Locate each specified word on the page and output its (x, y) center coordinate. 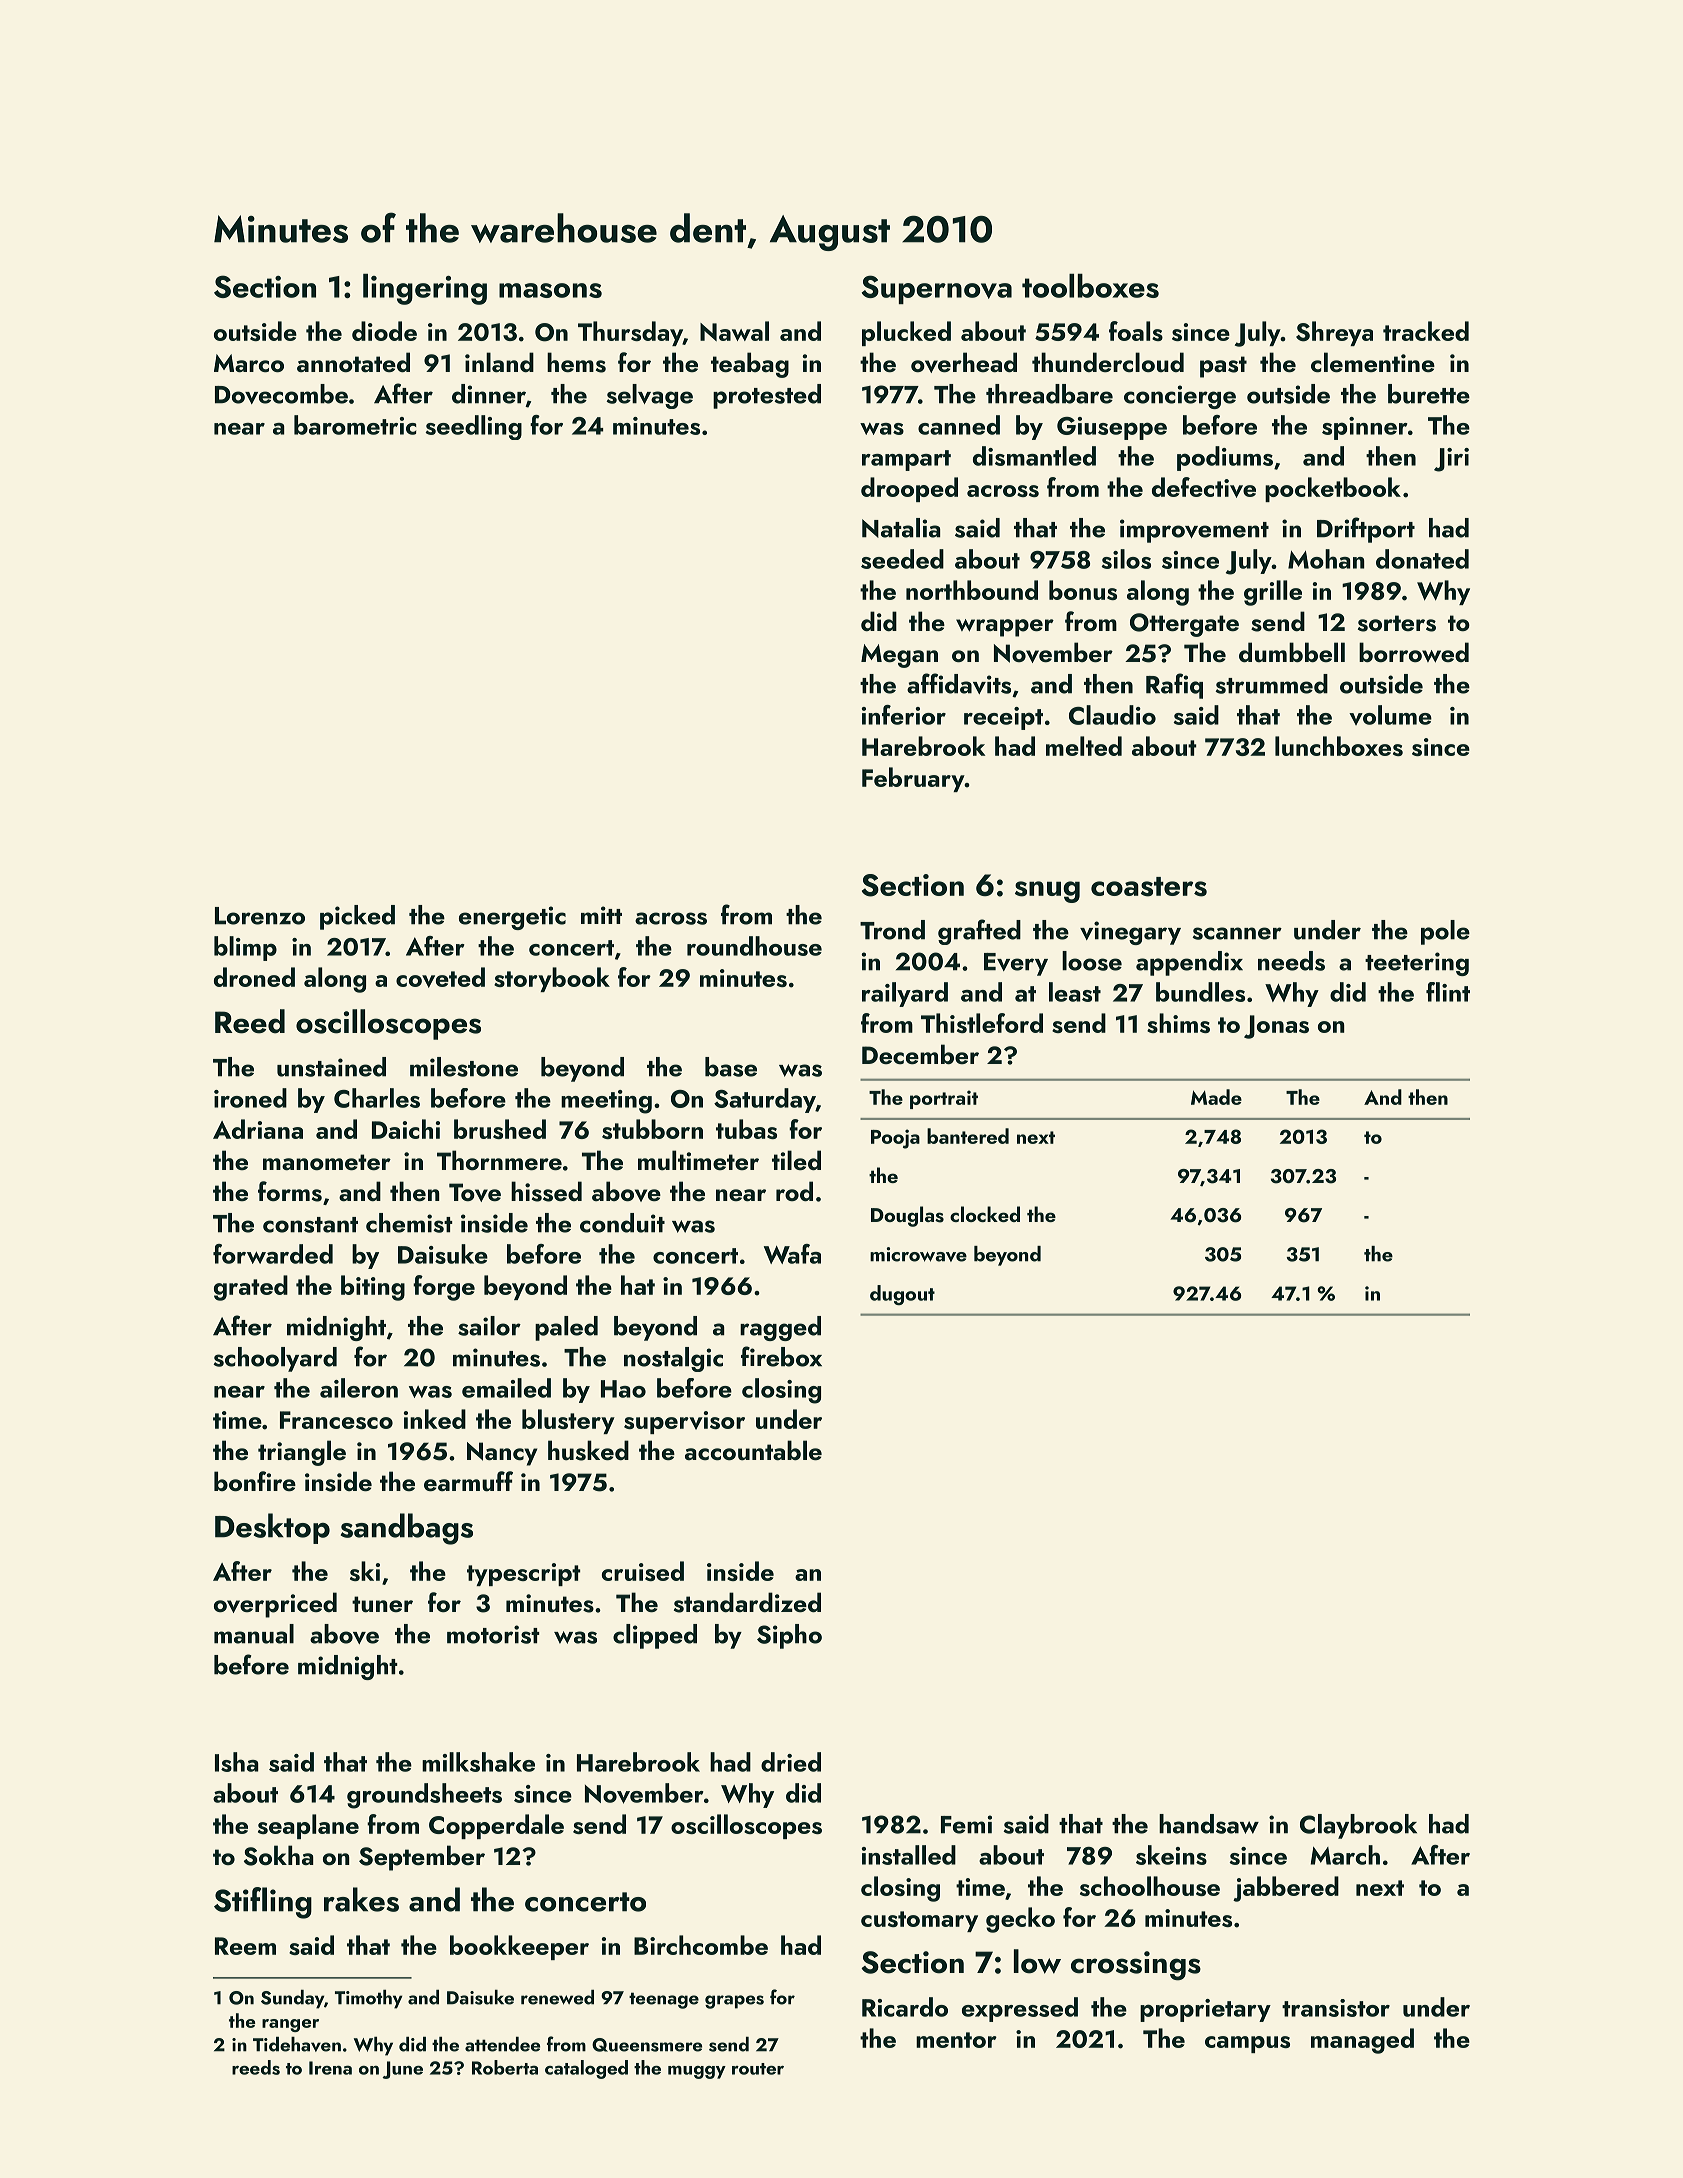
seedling (474, 427)
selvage (649, 396)
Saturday (765, 1100)
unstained (331, 1067)
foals (1136, 331)
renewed (557, 1997)
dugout (902, 1295)
